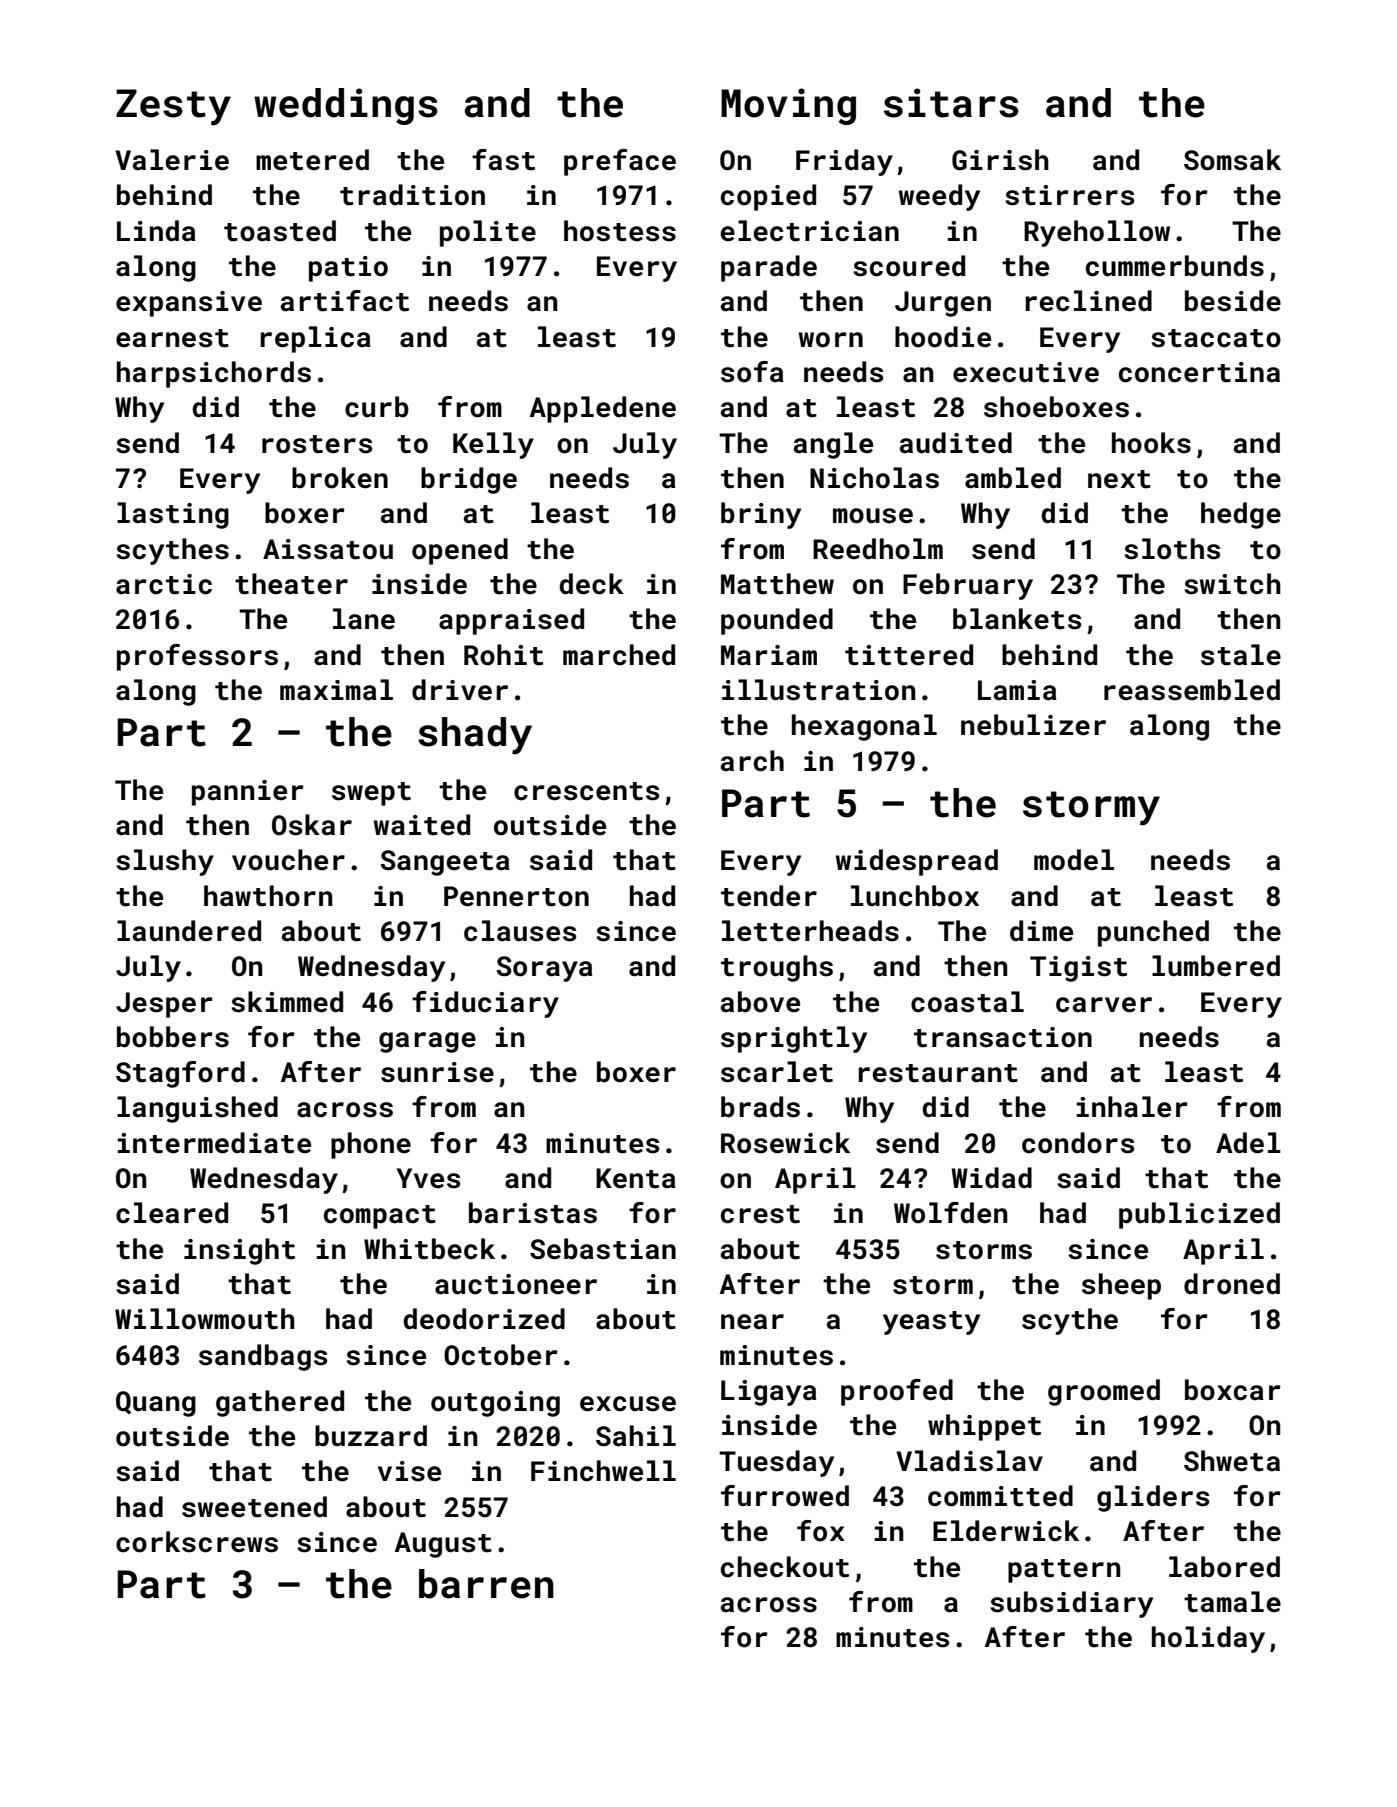 The image size is (1397, 1807). What do you see at coordinates (788, 106) in the screenshot?
I see `Moving` at bounding box center [788, 106].
